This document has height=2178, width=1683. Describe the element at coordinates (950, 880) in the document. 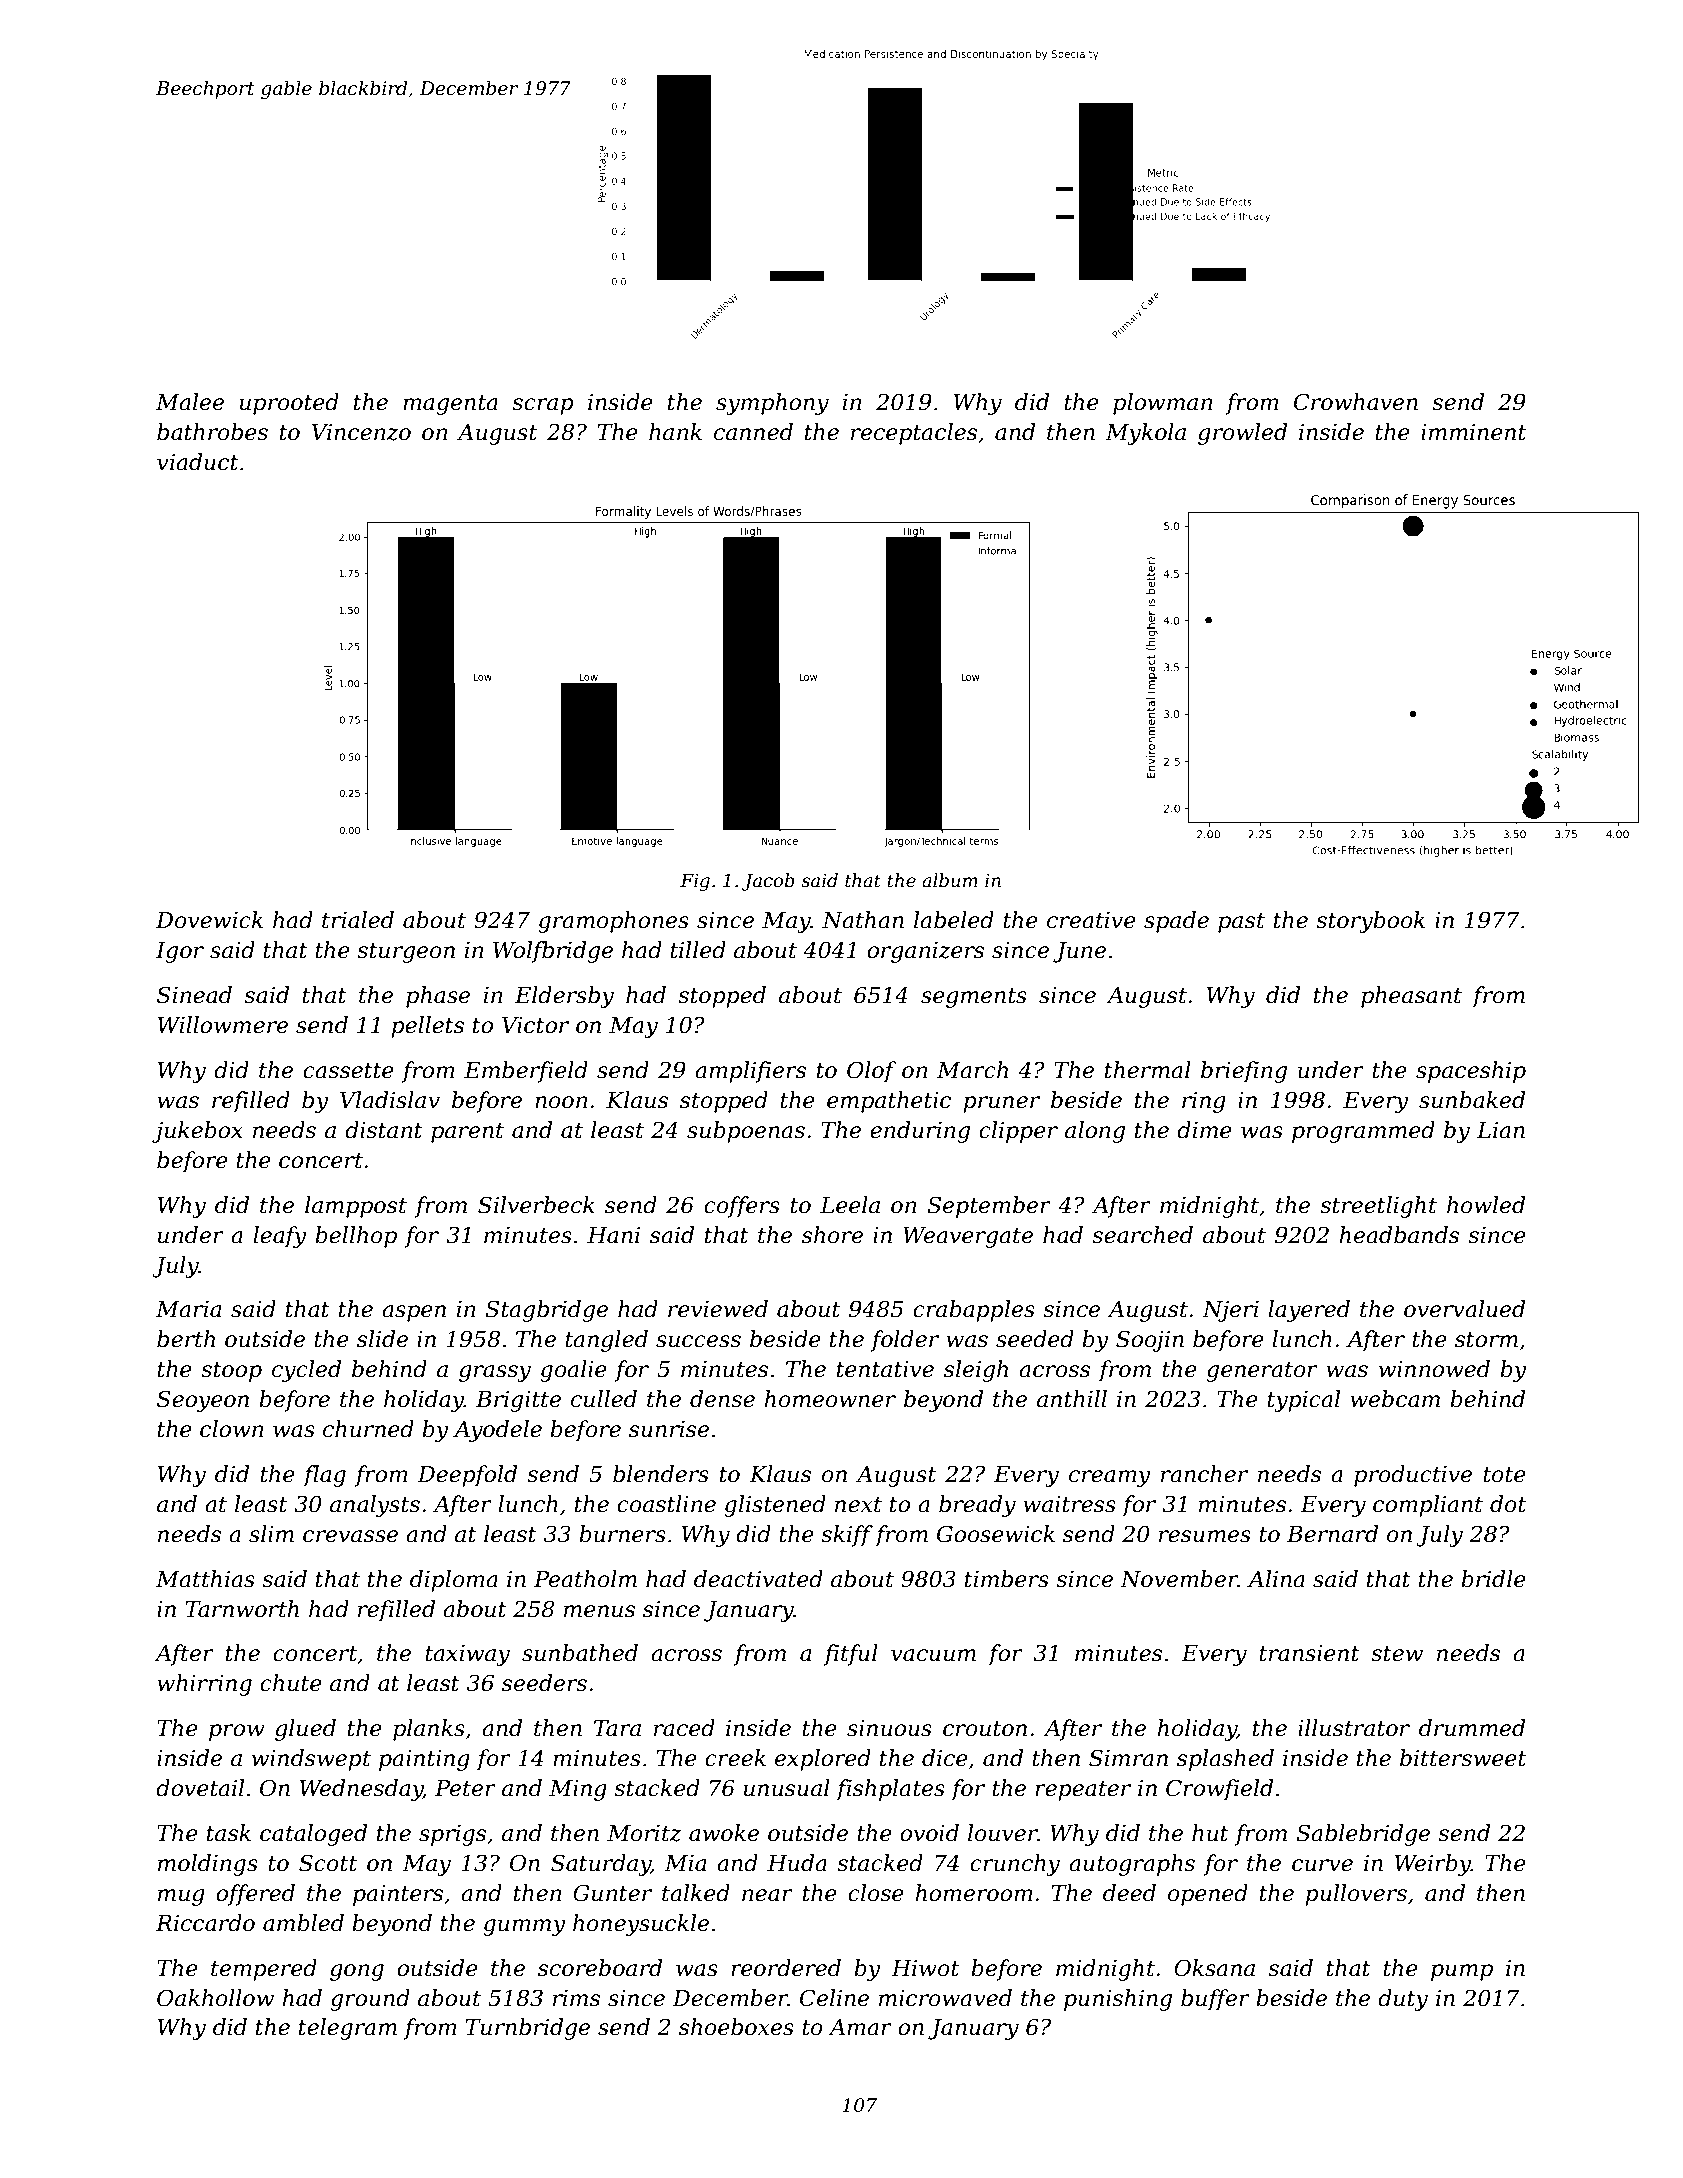

I see `album` at that location.
